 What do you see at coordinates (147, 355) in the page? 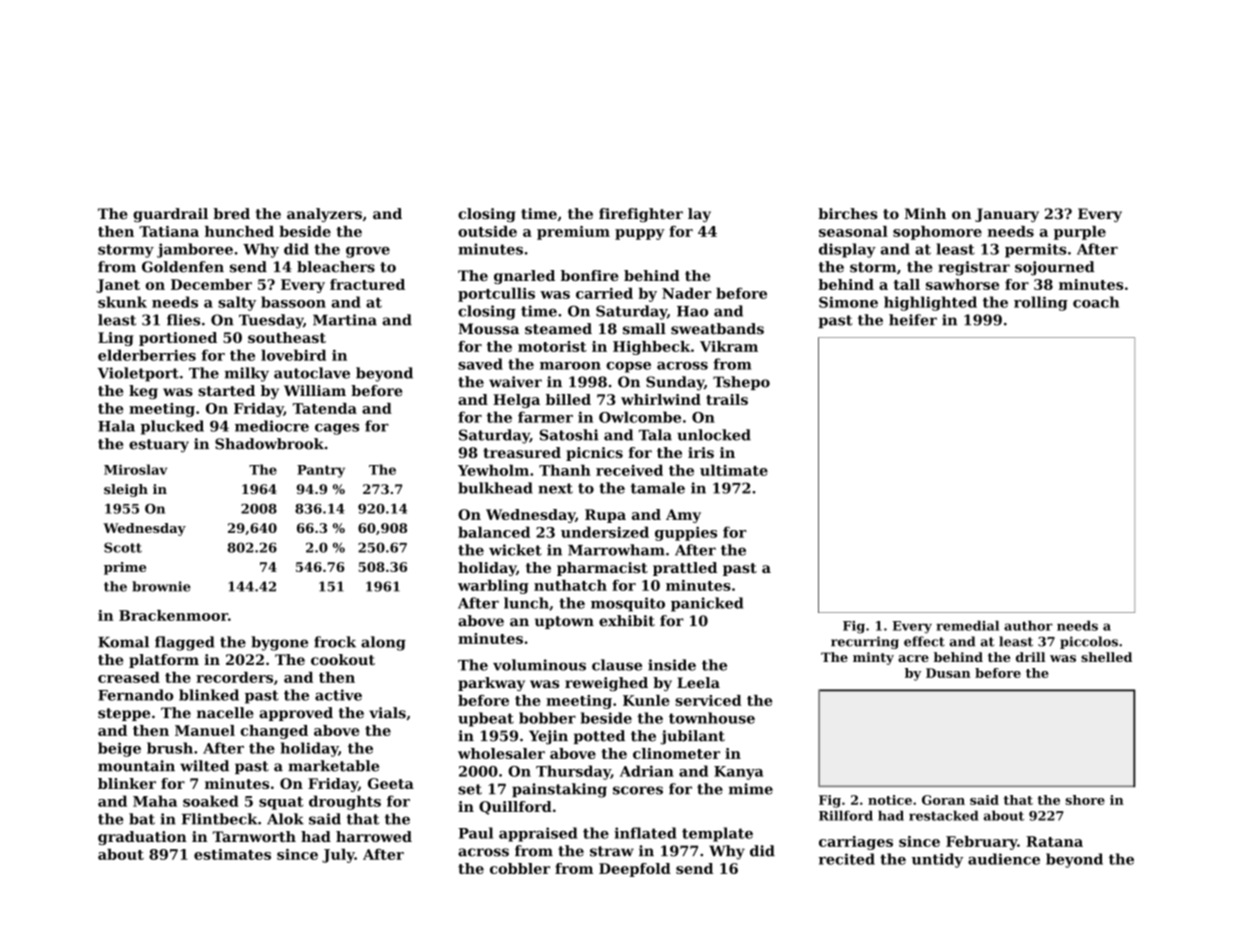
I see `elderberries` at bounding box center [147, 355].
